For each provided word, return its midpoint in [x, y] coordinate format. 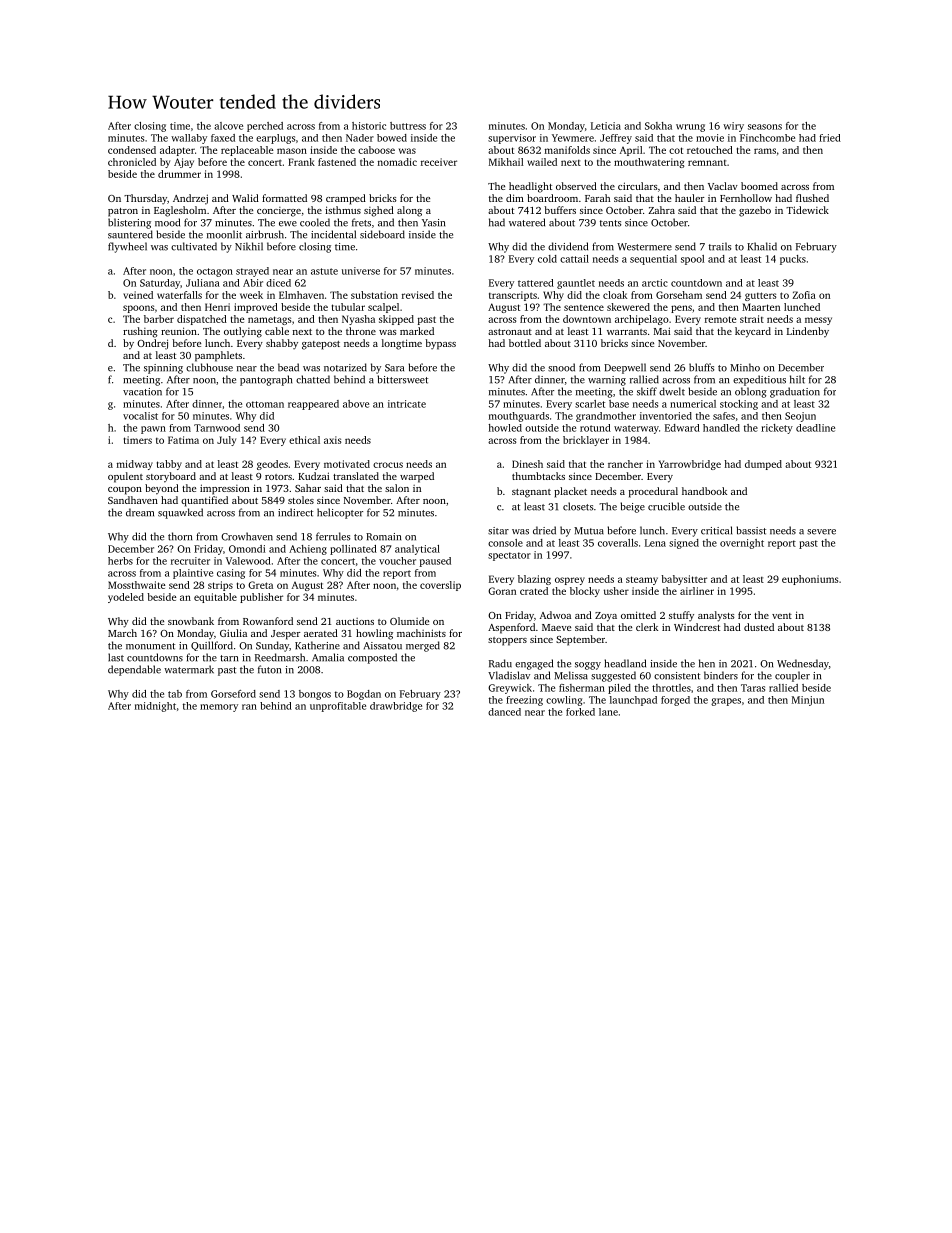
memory [219, 708]
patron [123, 212]
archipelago [642, 320]
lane [608, 712]
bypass [440, 344]
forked [580, 712]
